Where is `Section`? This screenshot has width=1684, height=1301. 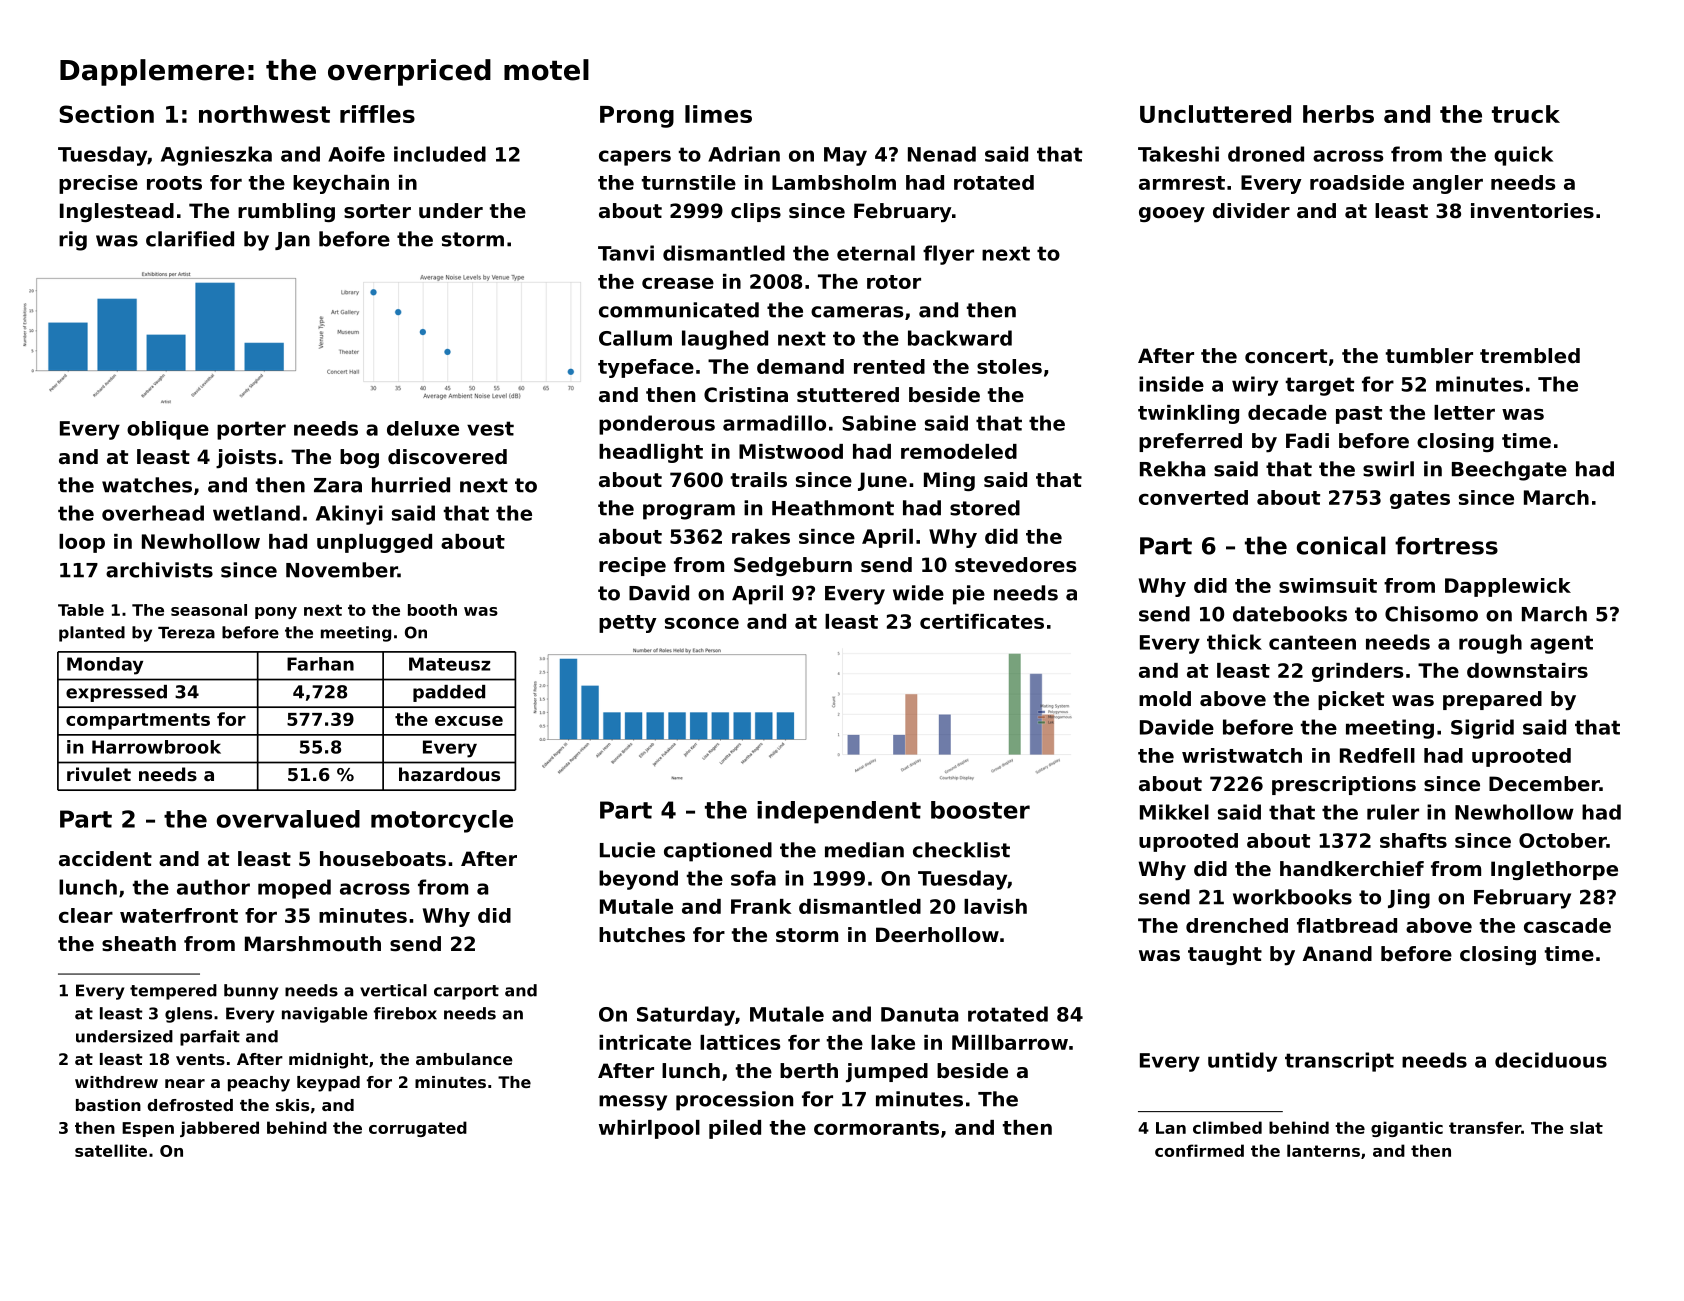
Section is located at coordinates (106, 114).
